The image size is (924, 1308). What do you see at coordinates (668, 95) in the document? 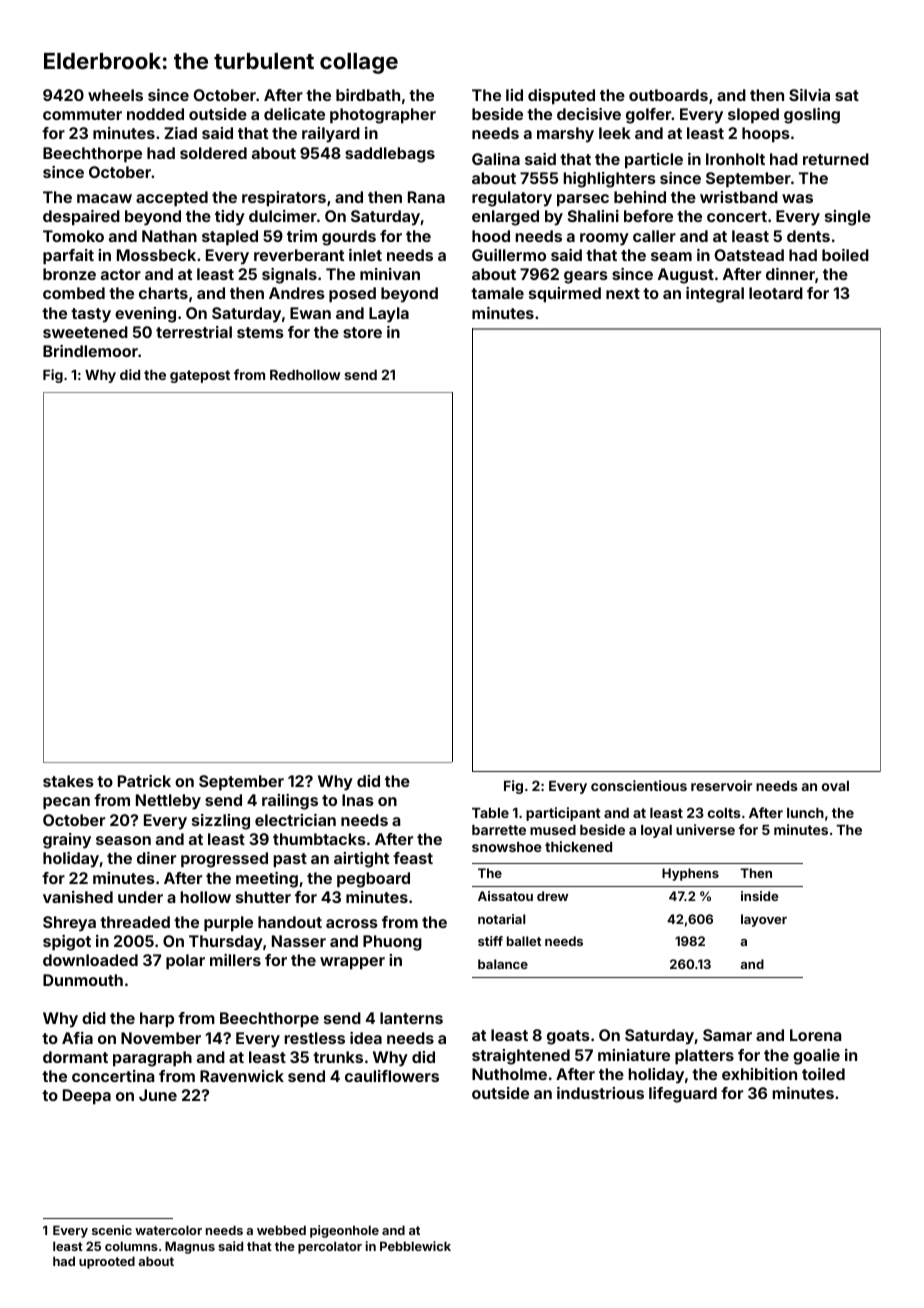
I see `outboards` at bounding box center [668, 95].
